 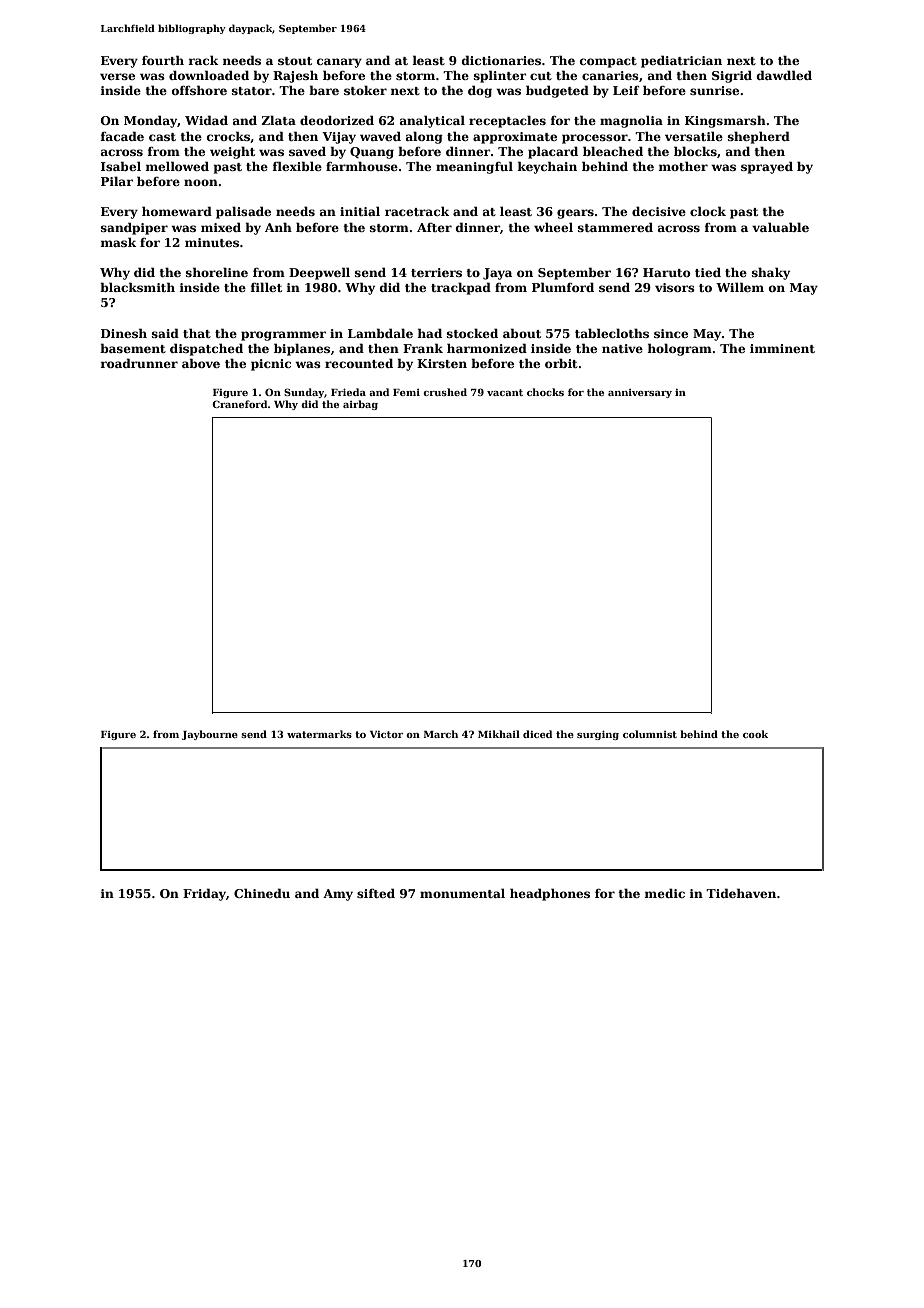 What do you see at coordinates (362, 166) in the screenshot?
I see `farmhouse` at bounding box center [362, 166].
